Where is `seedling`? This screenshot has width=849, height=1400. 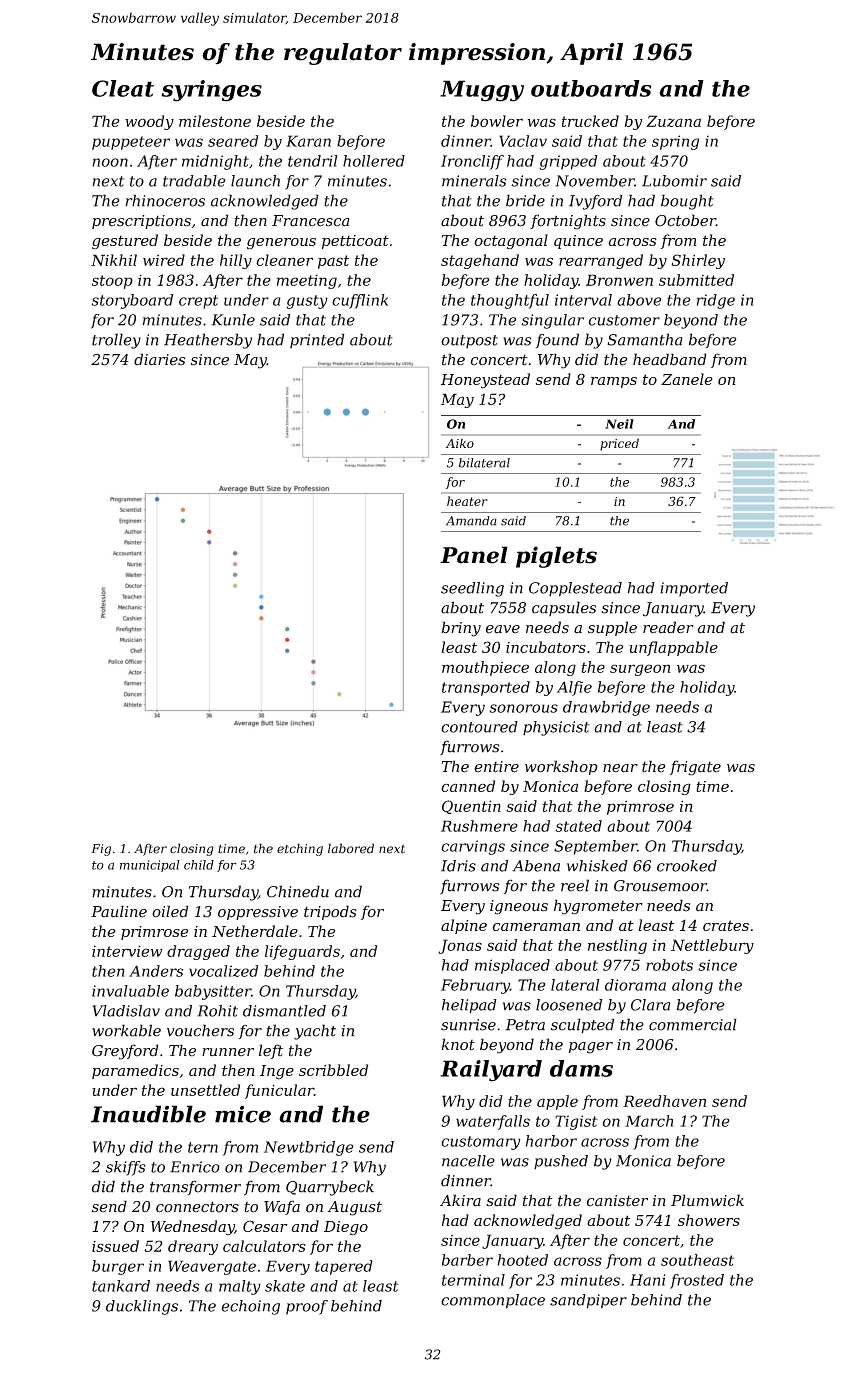
seedling is located at coordinates (472, 589).
